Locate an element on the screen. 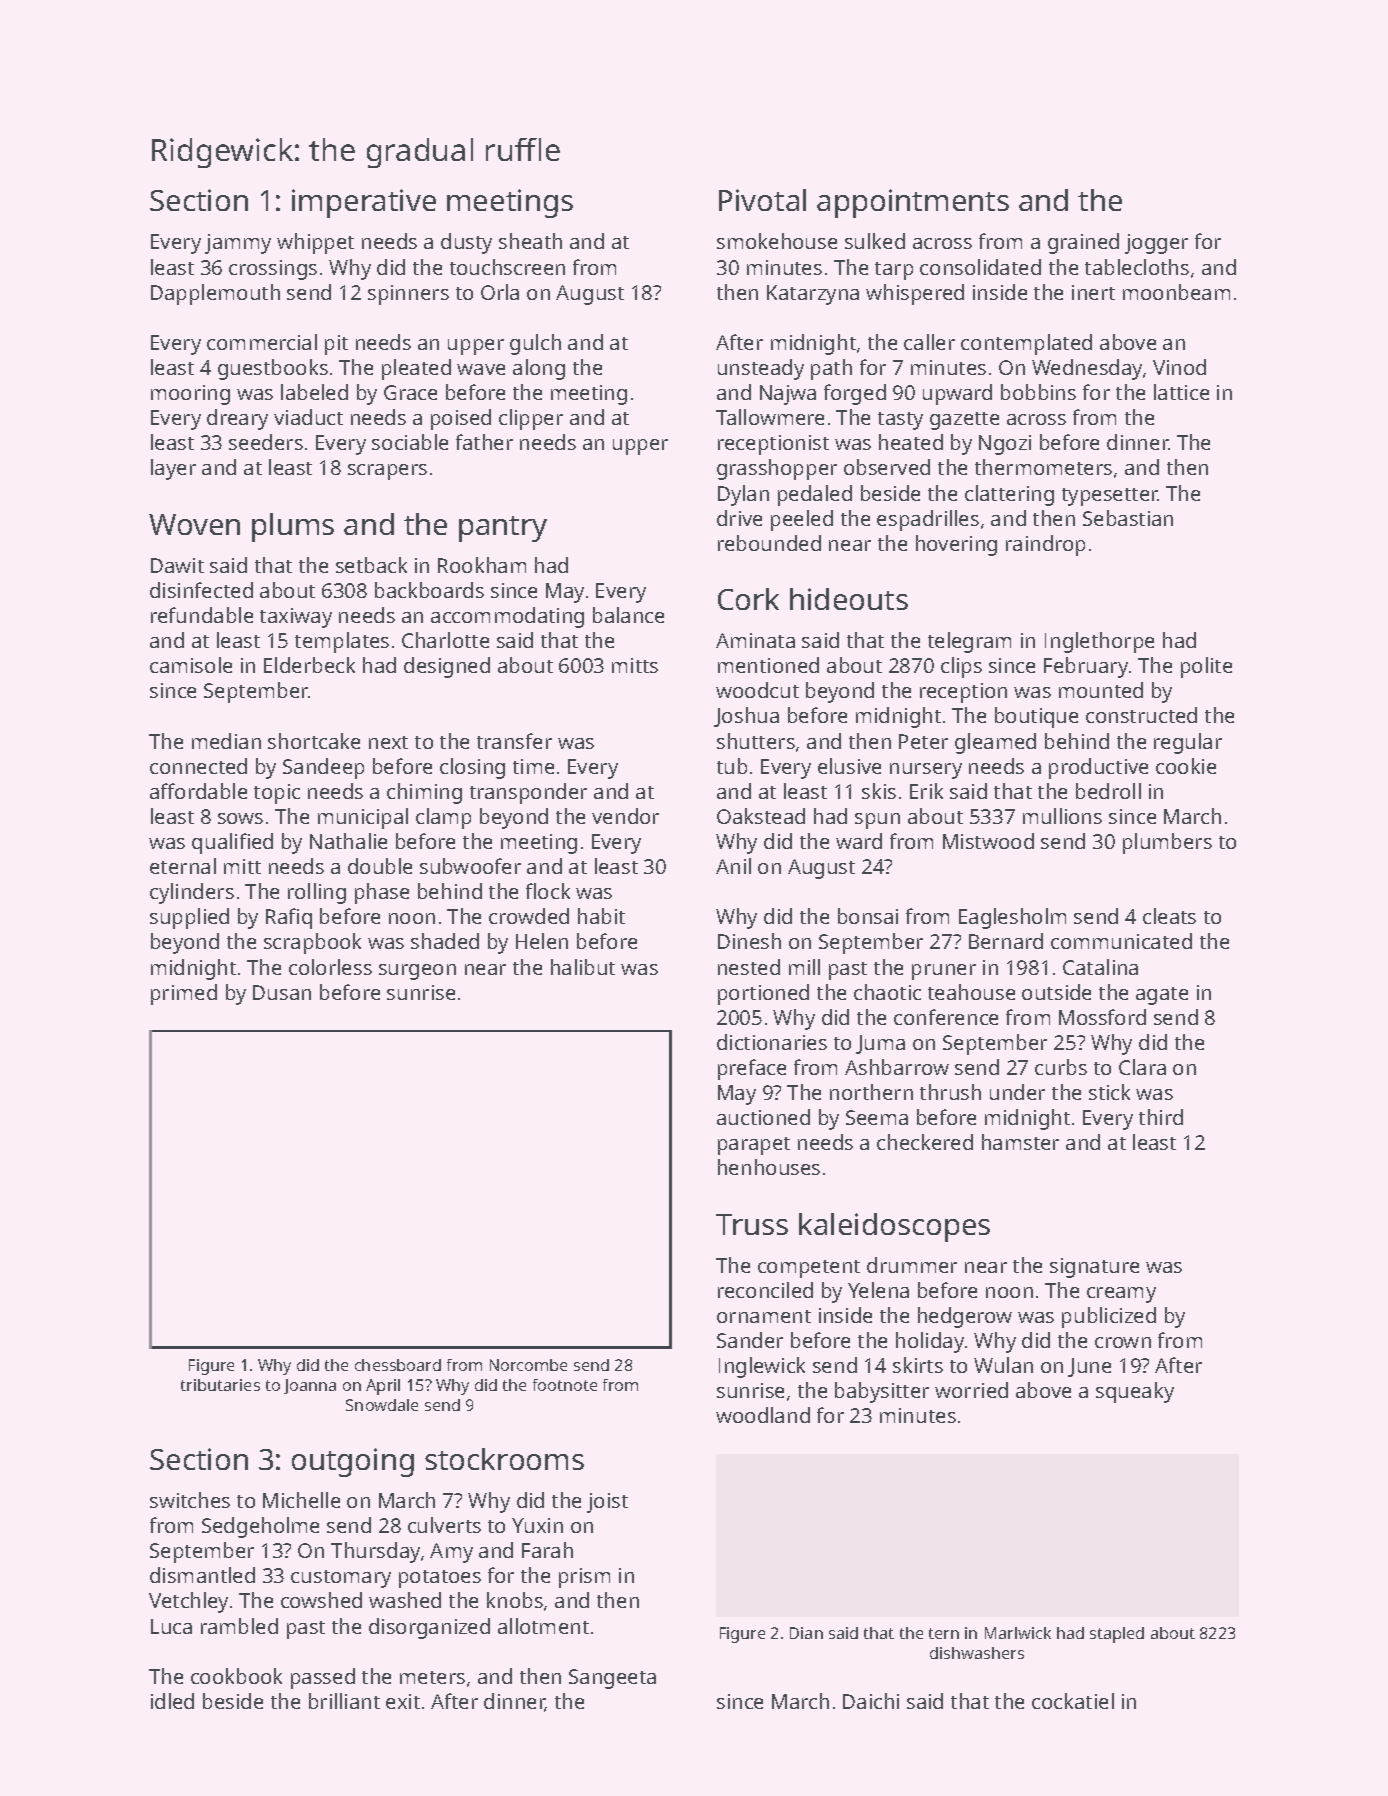 The width and height of the screenshot is (1388, 1796). outgoing is located at coordinates (353, 1462).
